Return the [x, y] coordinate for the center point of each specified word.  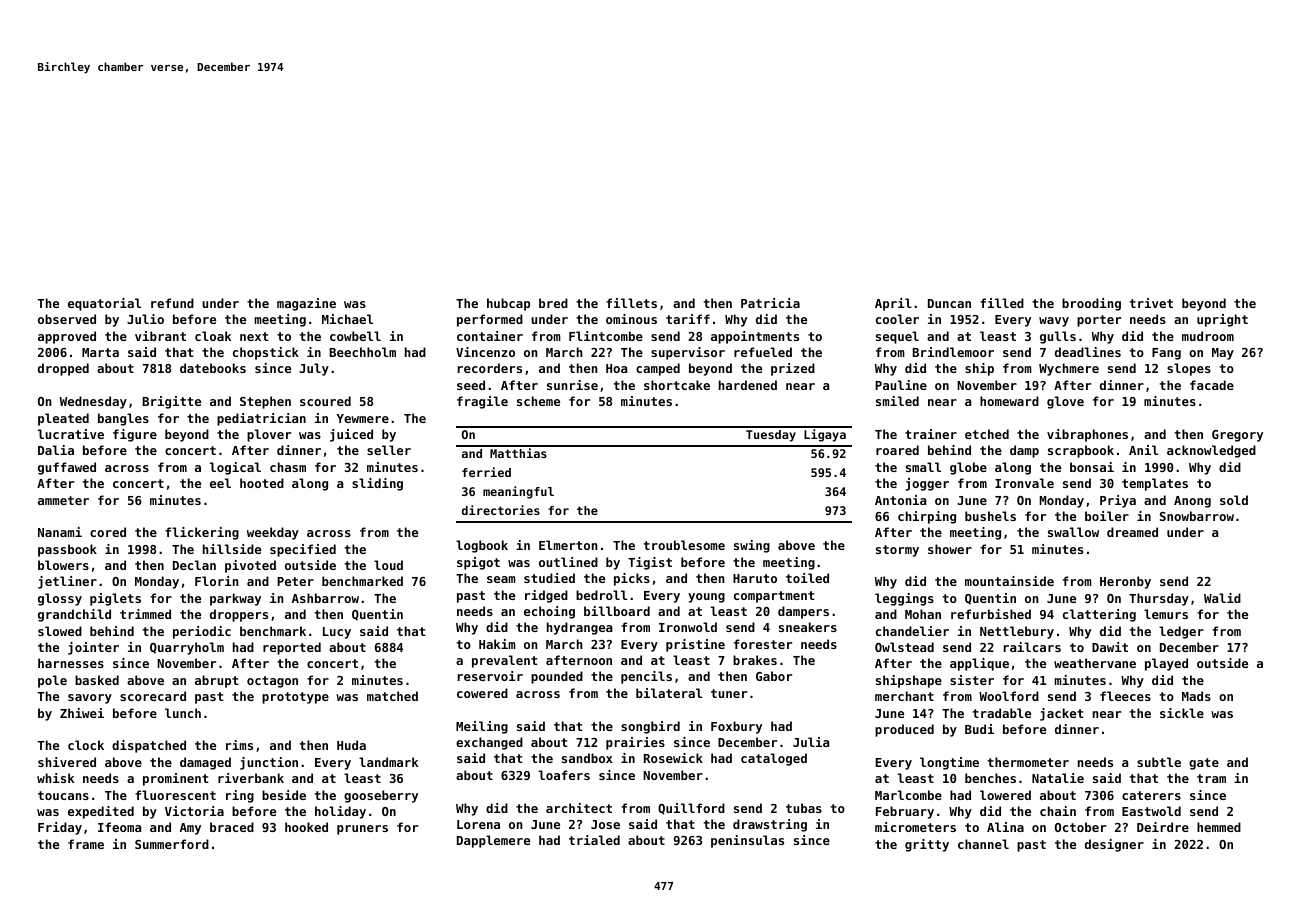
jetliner [67, 582]
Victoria [194, 811]
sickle [1182, 713]
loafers [564, 775]
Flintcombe [606, 336]
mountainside [1009, 581]
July [314, 369]
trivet [1151, 303]
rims [239, 745]
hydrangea [579, 628]
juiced [351, 435]
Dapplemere [493, 841]
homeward [1009, 401]
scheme [538, 401]
